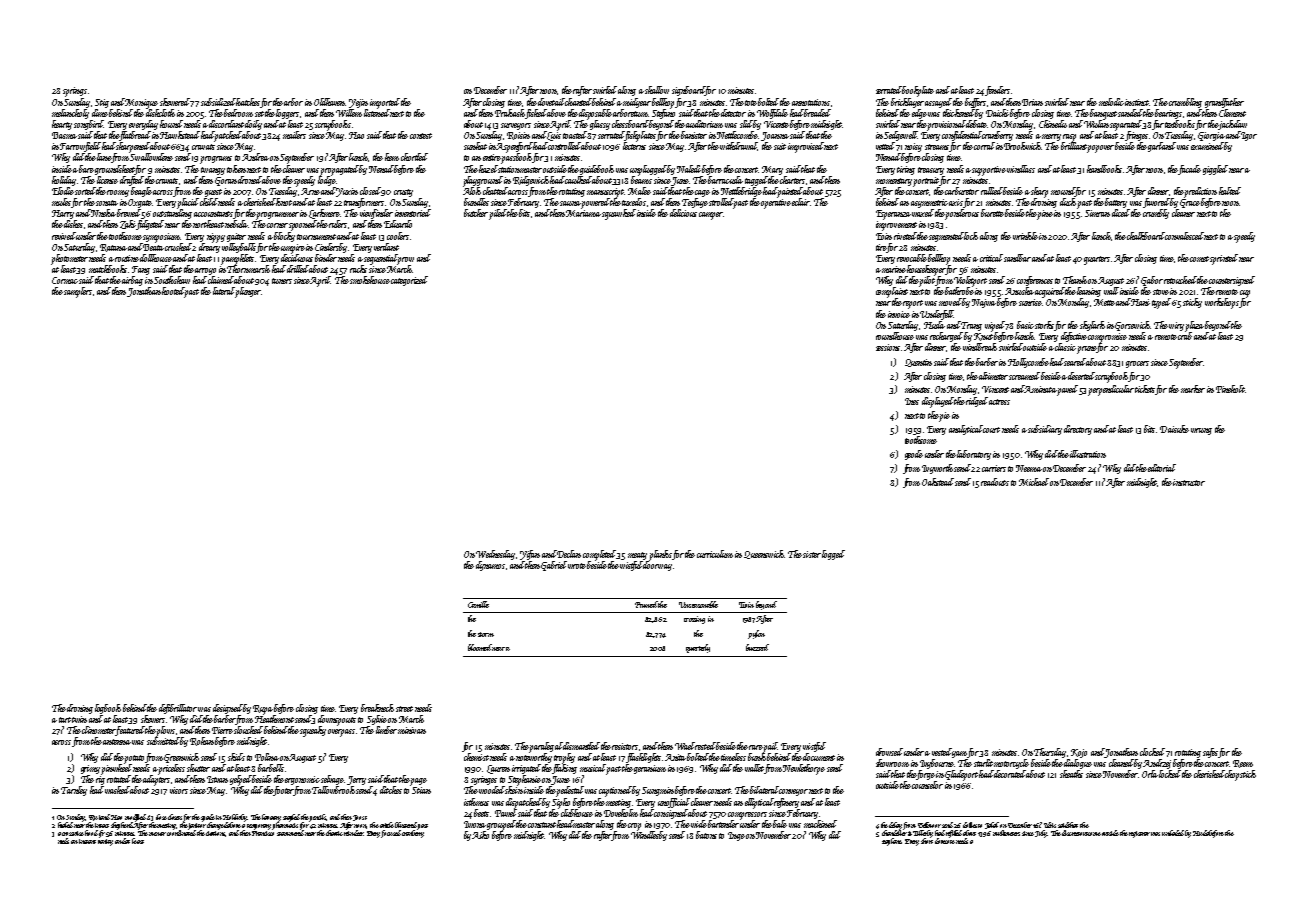 The width and height of the page is (1308, 924). What do you see at coordinates (495, 555) in the page?
I see `Wednesday` at bounding box center [495, 555].
